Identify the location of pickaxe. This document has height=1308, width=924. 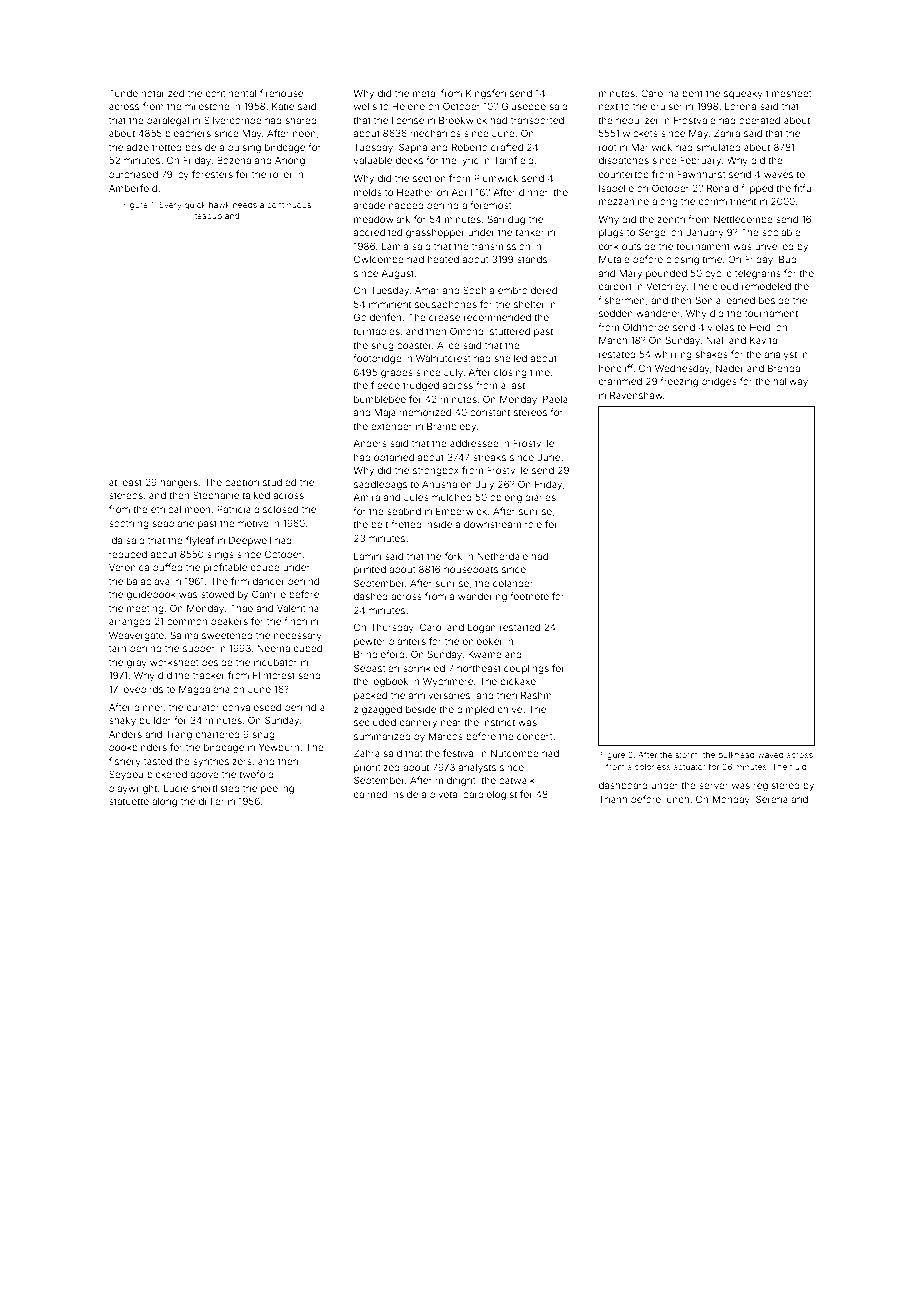
(518, 682).
